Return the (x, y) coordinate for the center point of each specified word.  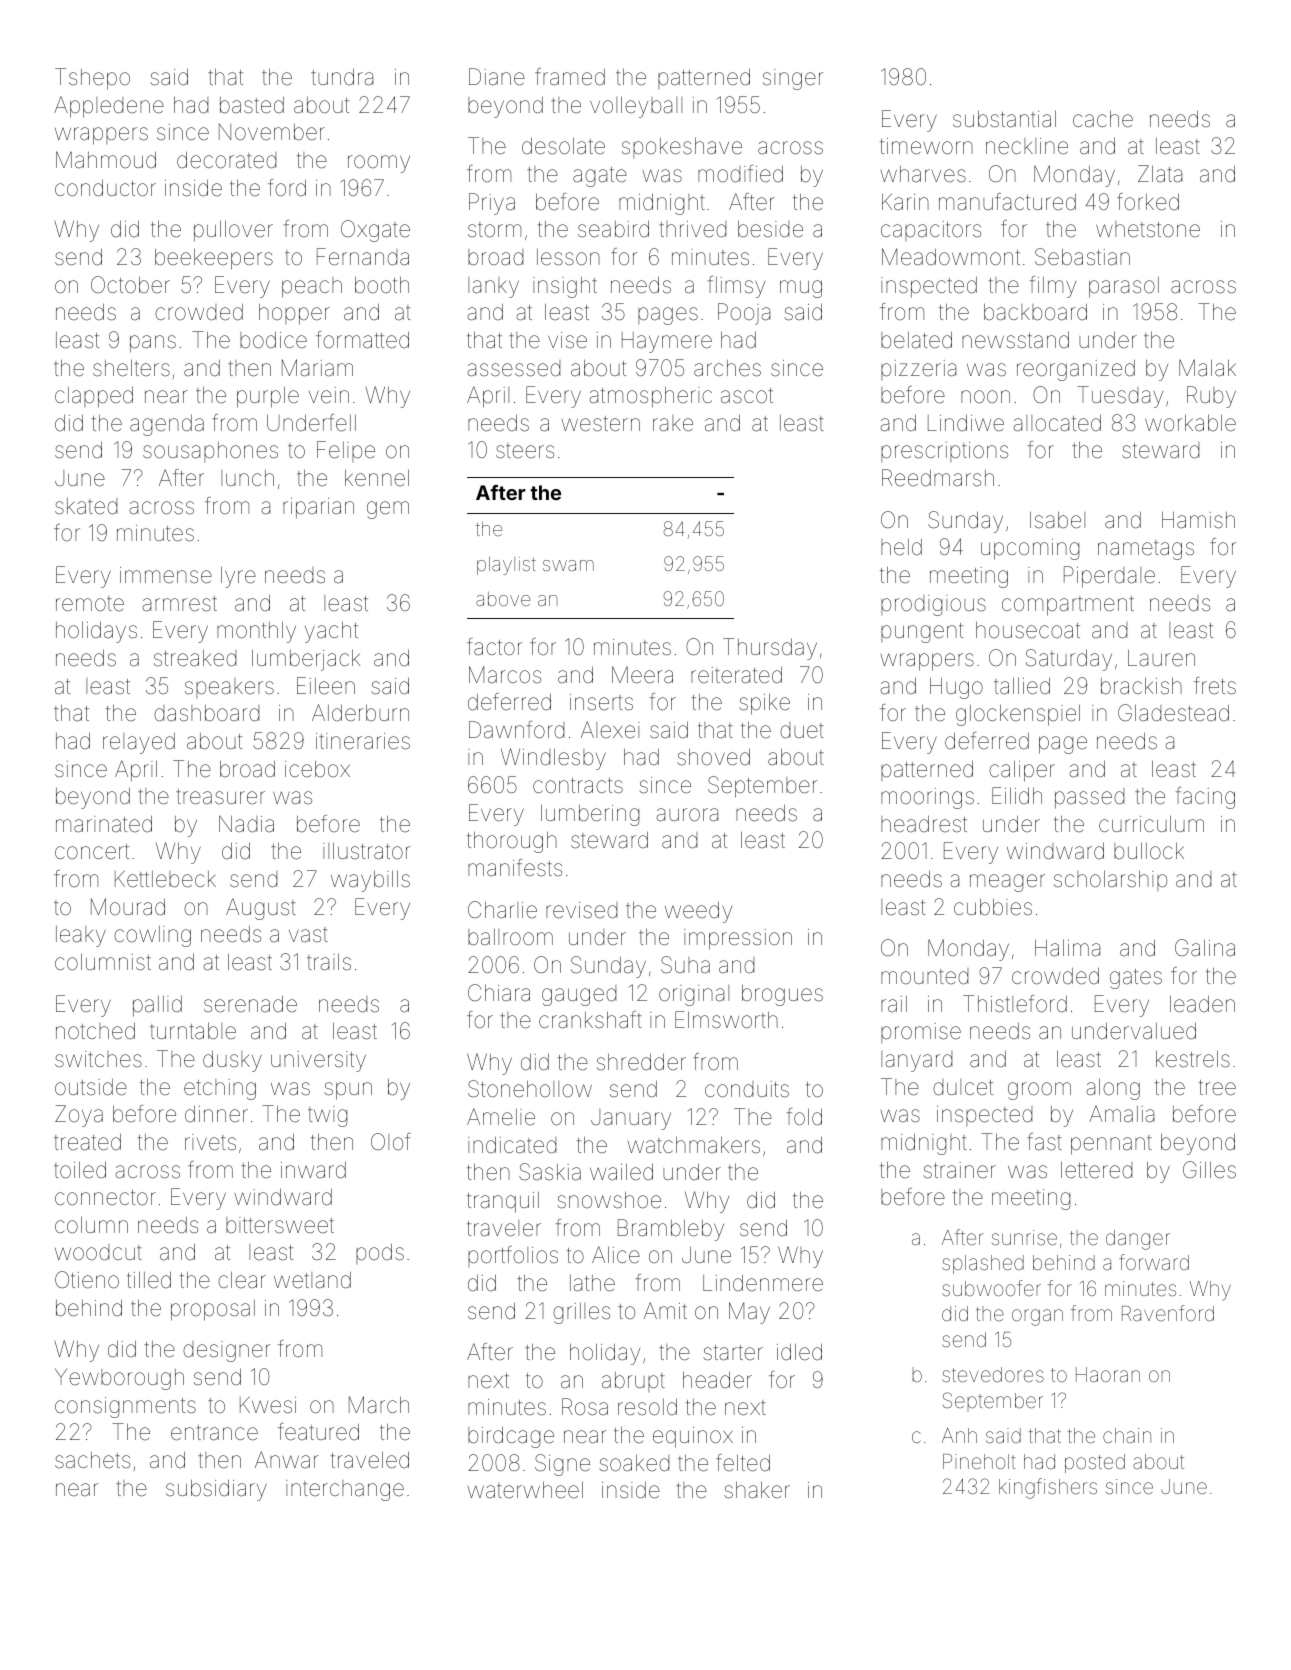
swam (568, 565)
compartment (1068, 606)
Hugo (956, 688)
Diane (497, 77)
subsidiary (216, 1490)
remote (90, 603)
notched (95, 1031)
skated (86, 506)
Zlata (1160, 174)
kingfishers (1048, 1488)
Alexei (610, 730)
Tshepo (92, 79)
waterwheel (525, 1489)
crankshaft (590, 1020)
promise (921, 1033)
